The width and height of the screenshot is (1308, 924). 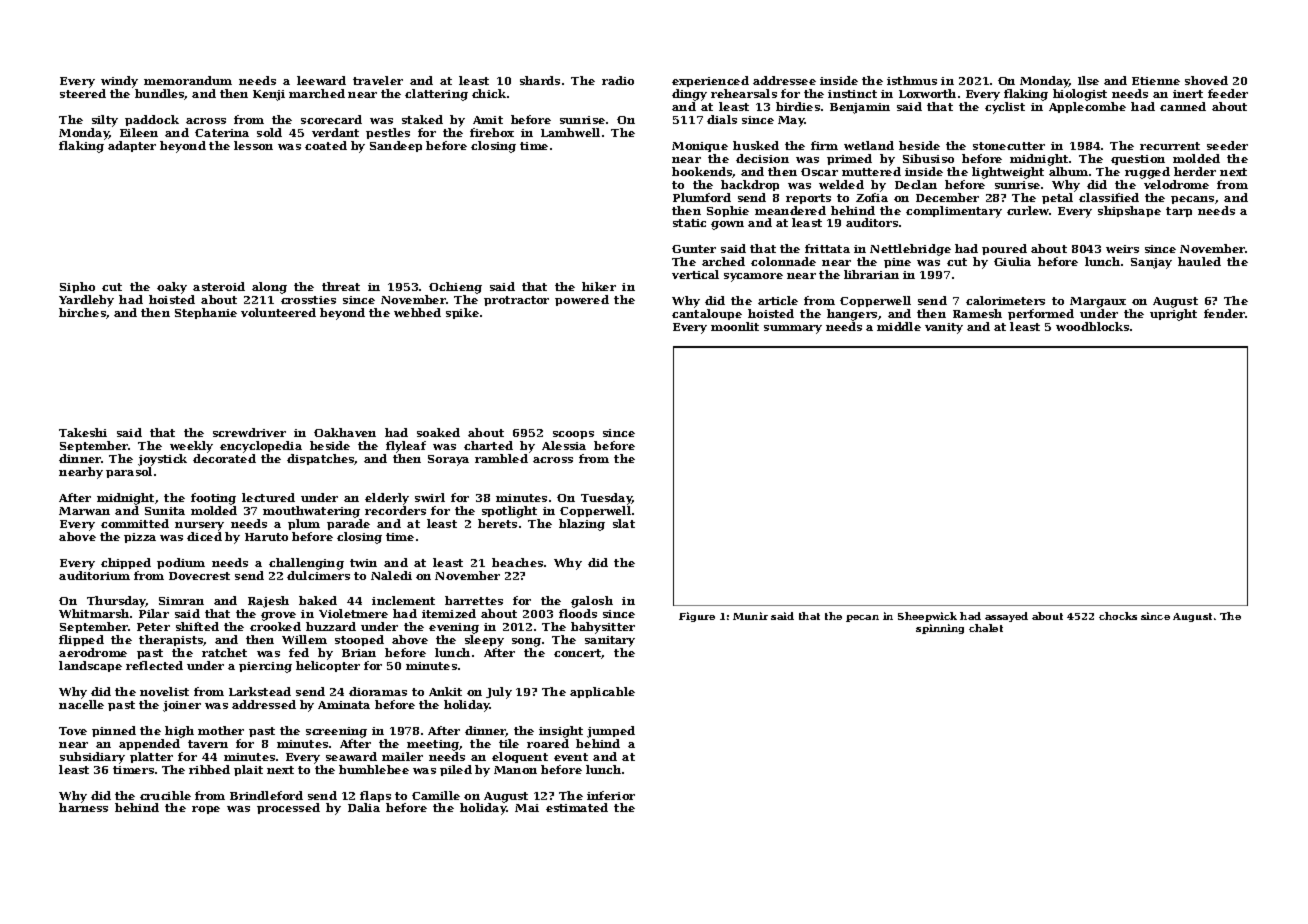 I want to click on mailer, so click(x=402, y=756).
